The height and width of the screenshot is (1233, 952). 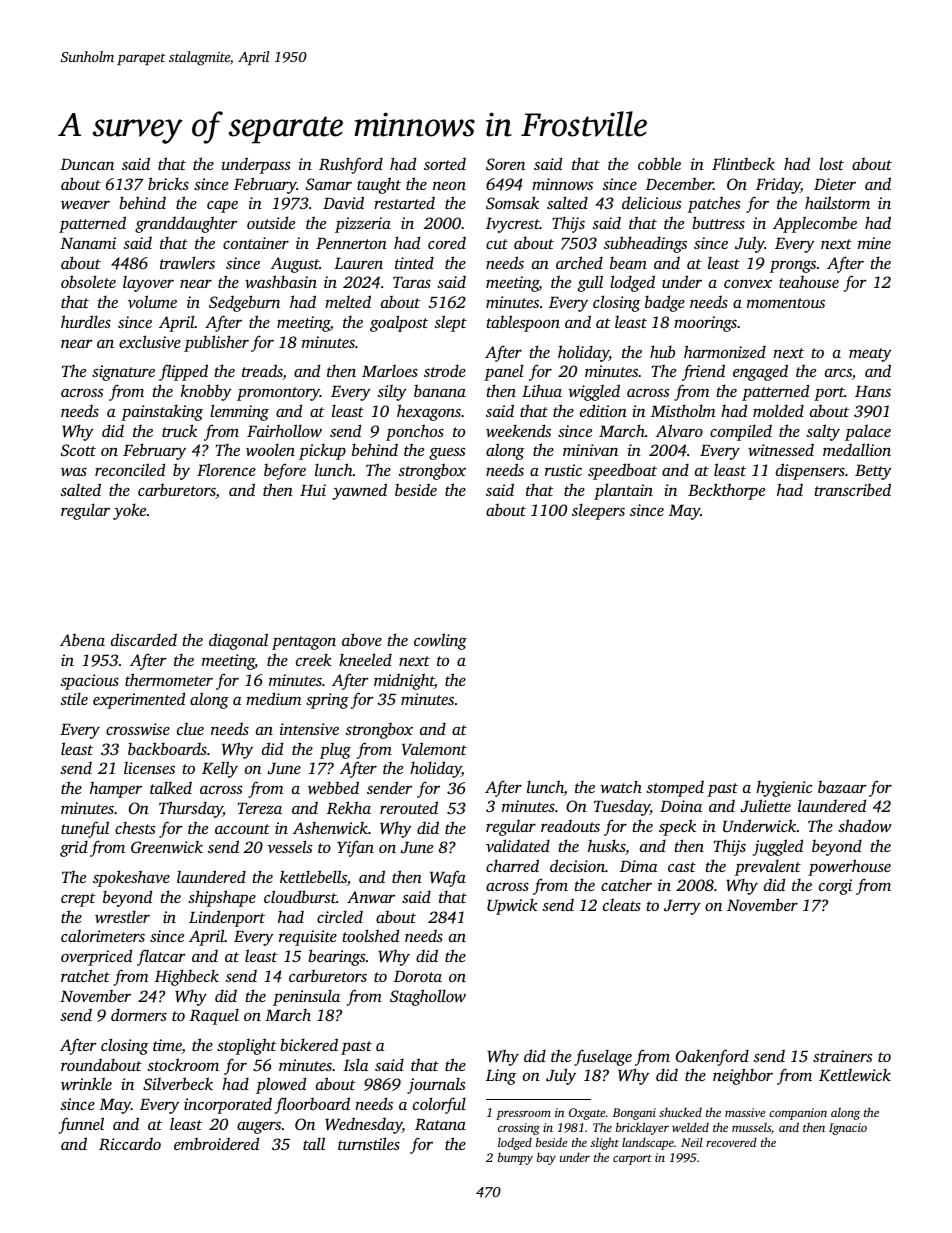 What do you see at coordinates (162, 412) in the screenshot?
I see `painstaking` at bounding box center [162, 412].
